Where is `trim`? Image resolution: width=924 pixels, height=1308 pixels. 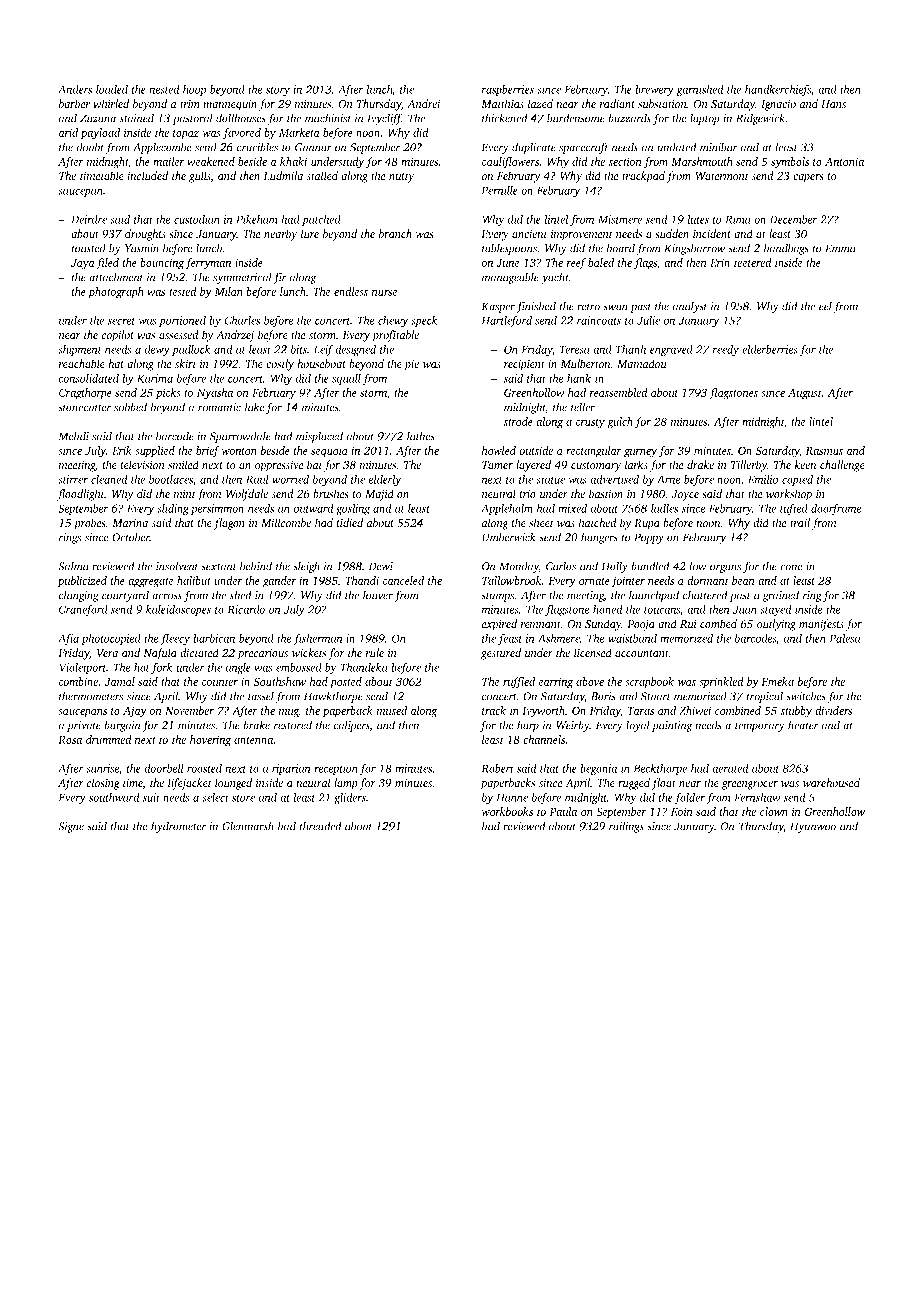
trim is located at coordinates (190, 104).
